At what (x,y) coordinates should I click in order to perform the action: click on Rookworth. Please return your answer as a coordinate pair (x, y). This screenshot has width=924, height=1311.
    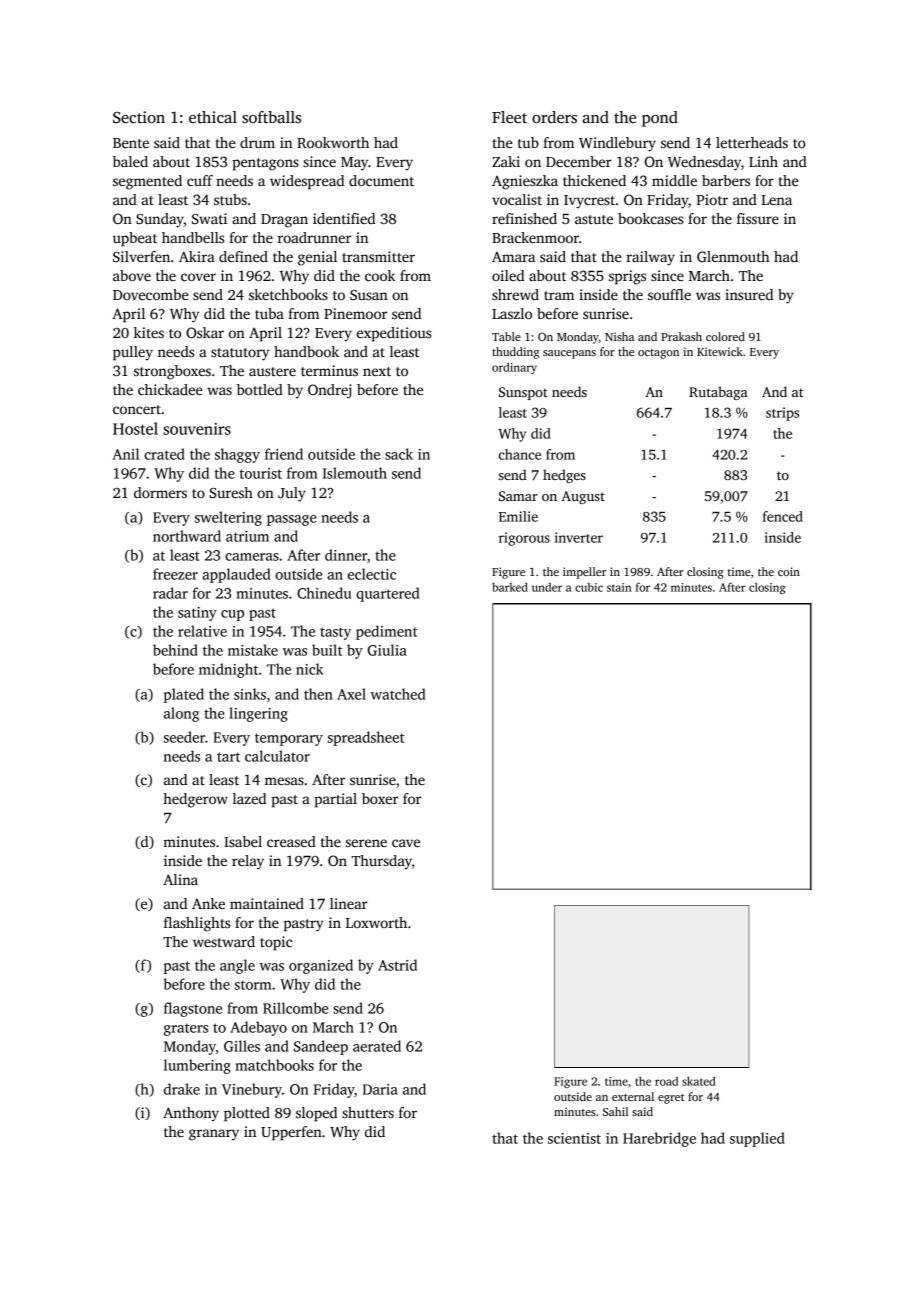
    Looking at the image, I should click on (333, 142).
